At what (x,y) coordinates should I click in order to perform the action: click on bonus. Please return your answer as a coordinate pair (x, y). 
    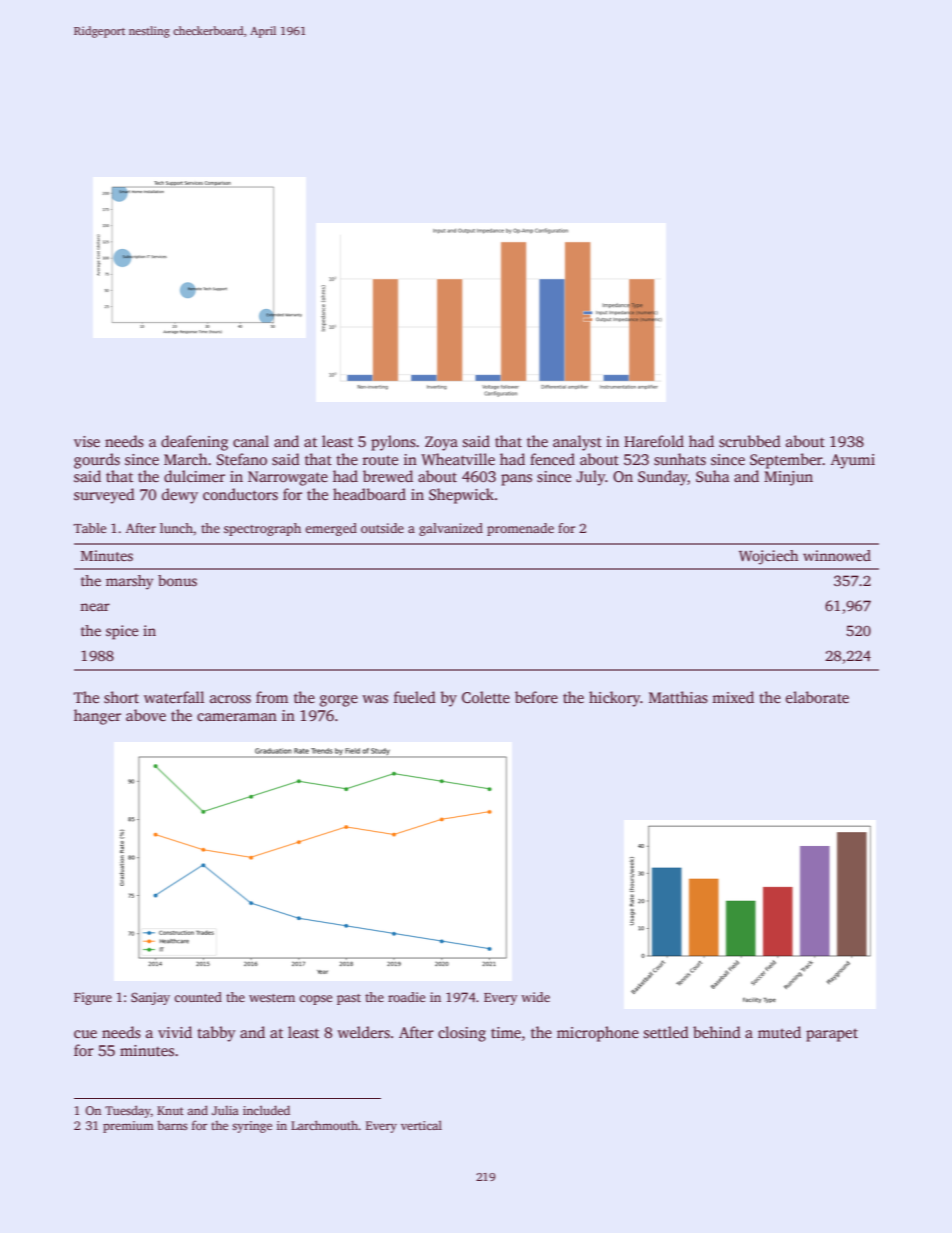
    Looking at the image, I should click on (177, 580).
